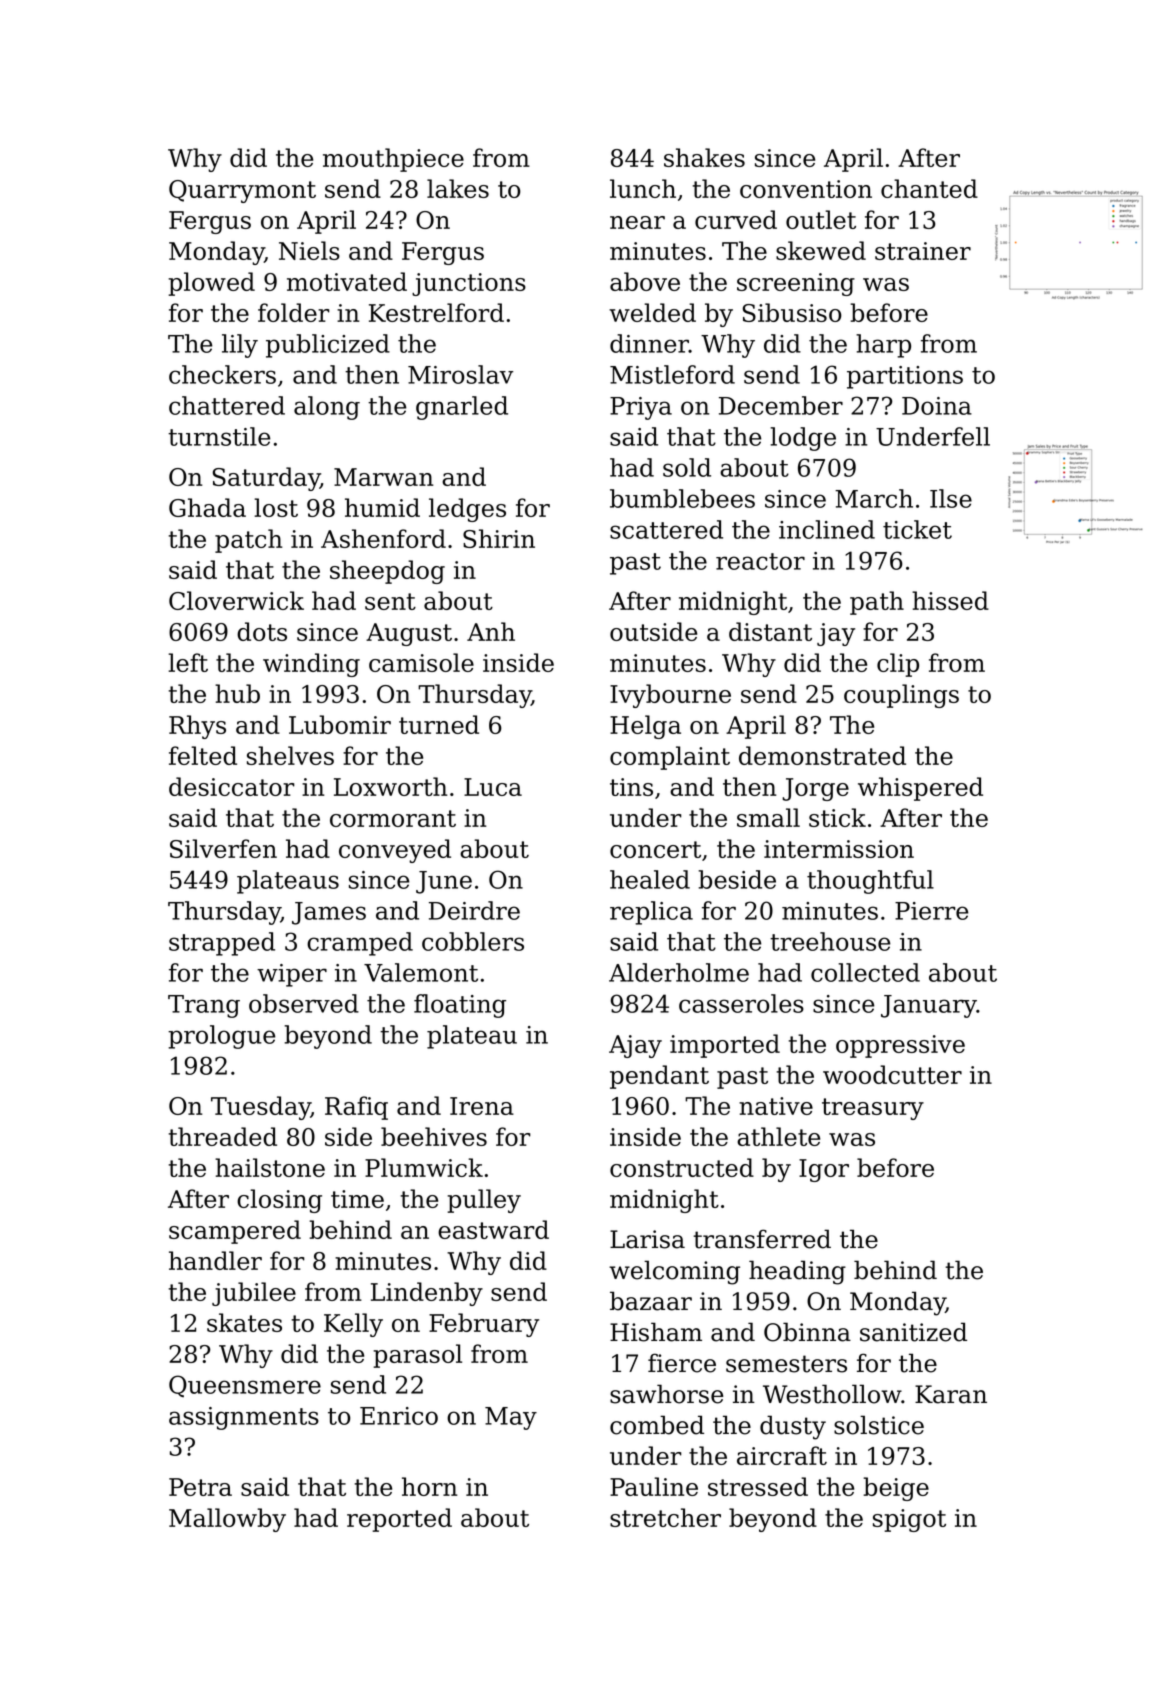  What do you see at coordinates (245, 1386) in the screenshot?
I see `Queensmere` at bounding box center [245, 1386].
